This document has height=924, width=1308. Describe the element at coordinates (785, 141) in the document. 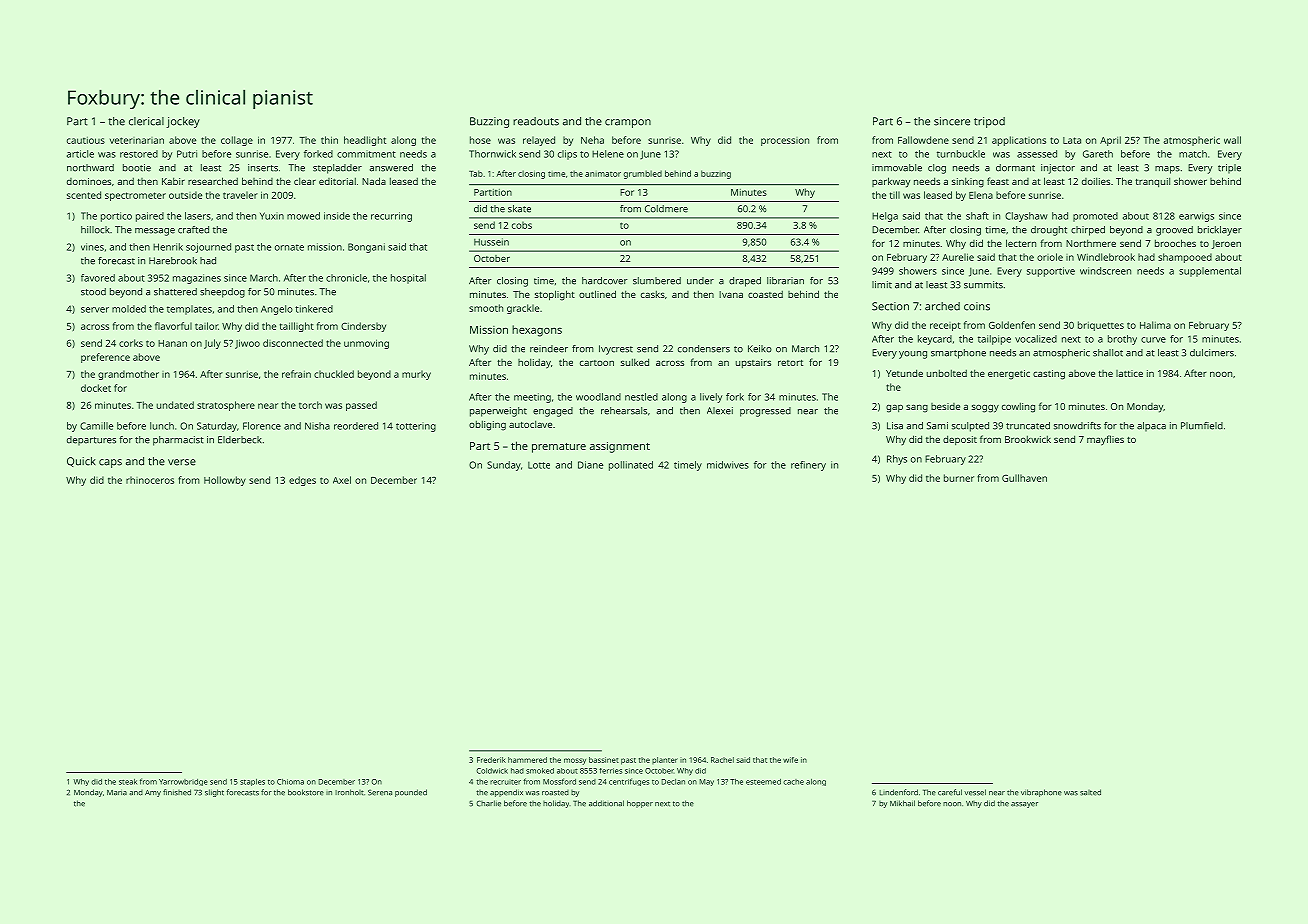

I see `procession` at that location.
